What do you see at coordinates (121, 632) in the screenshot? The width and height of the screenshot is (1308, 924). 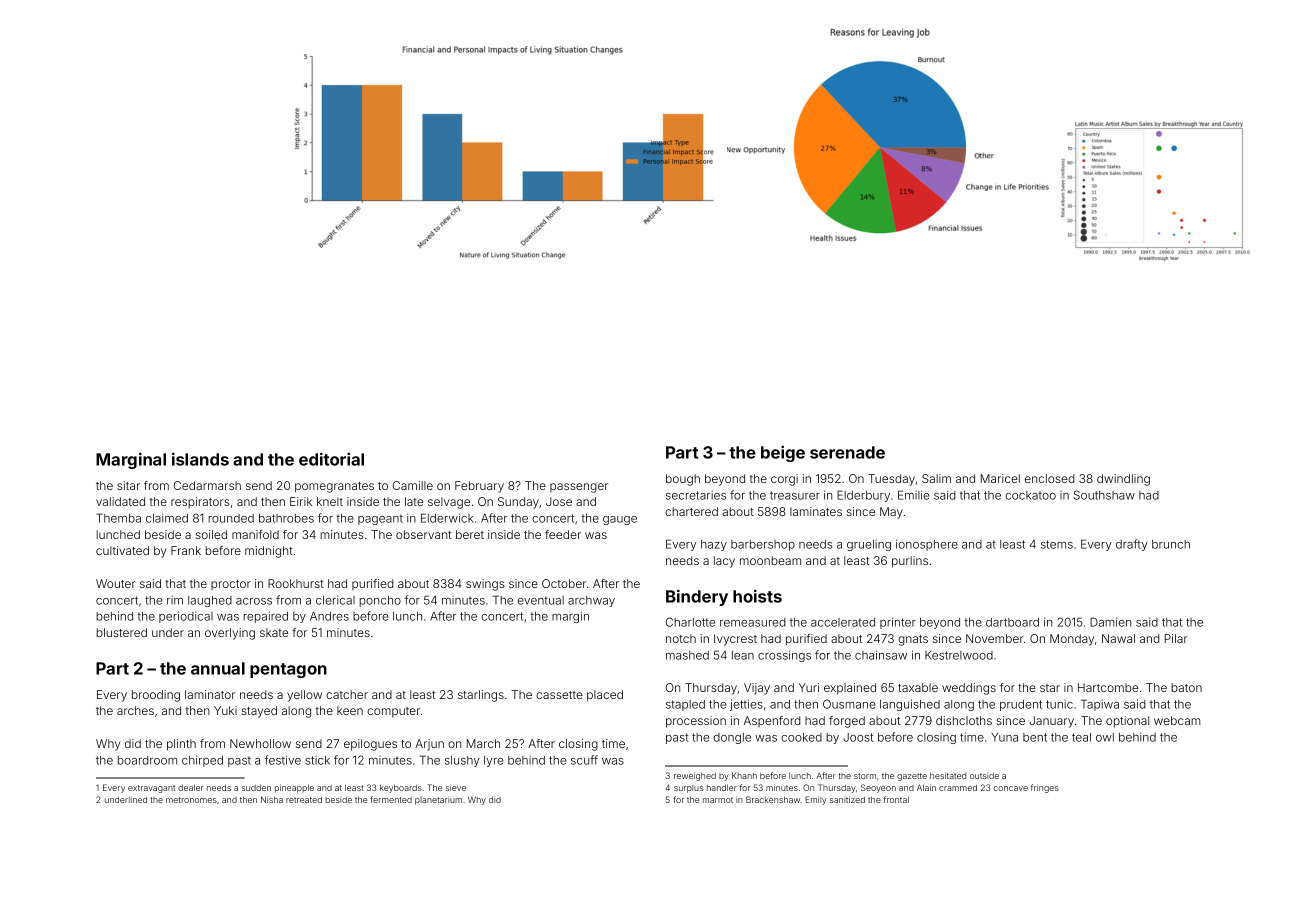 I see `blustered` at bounding box center [121, 632].
